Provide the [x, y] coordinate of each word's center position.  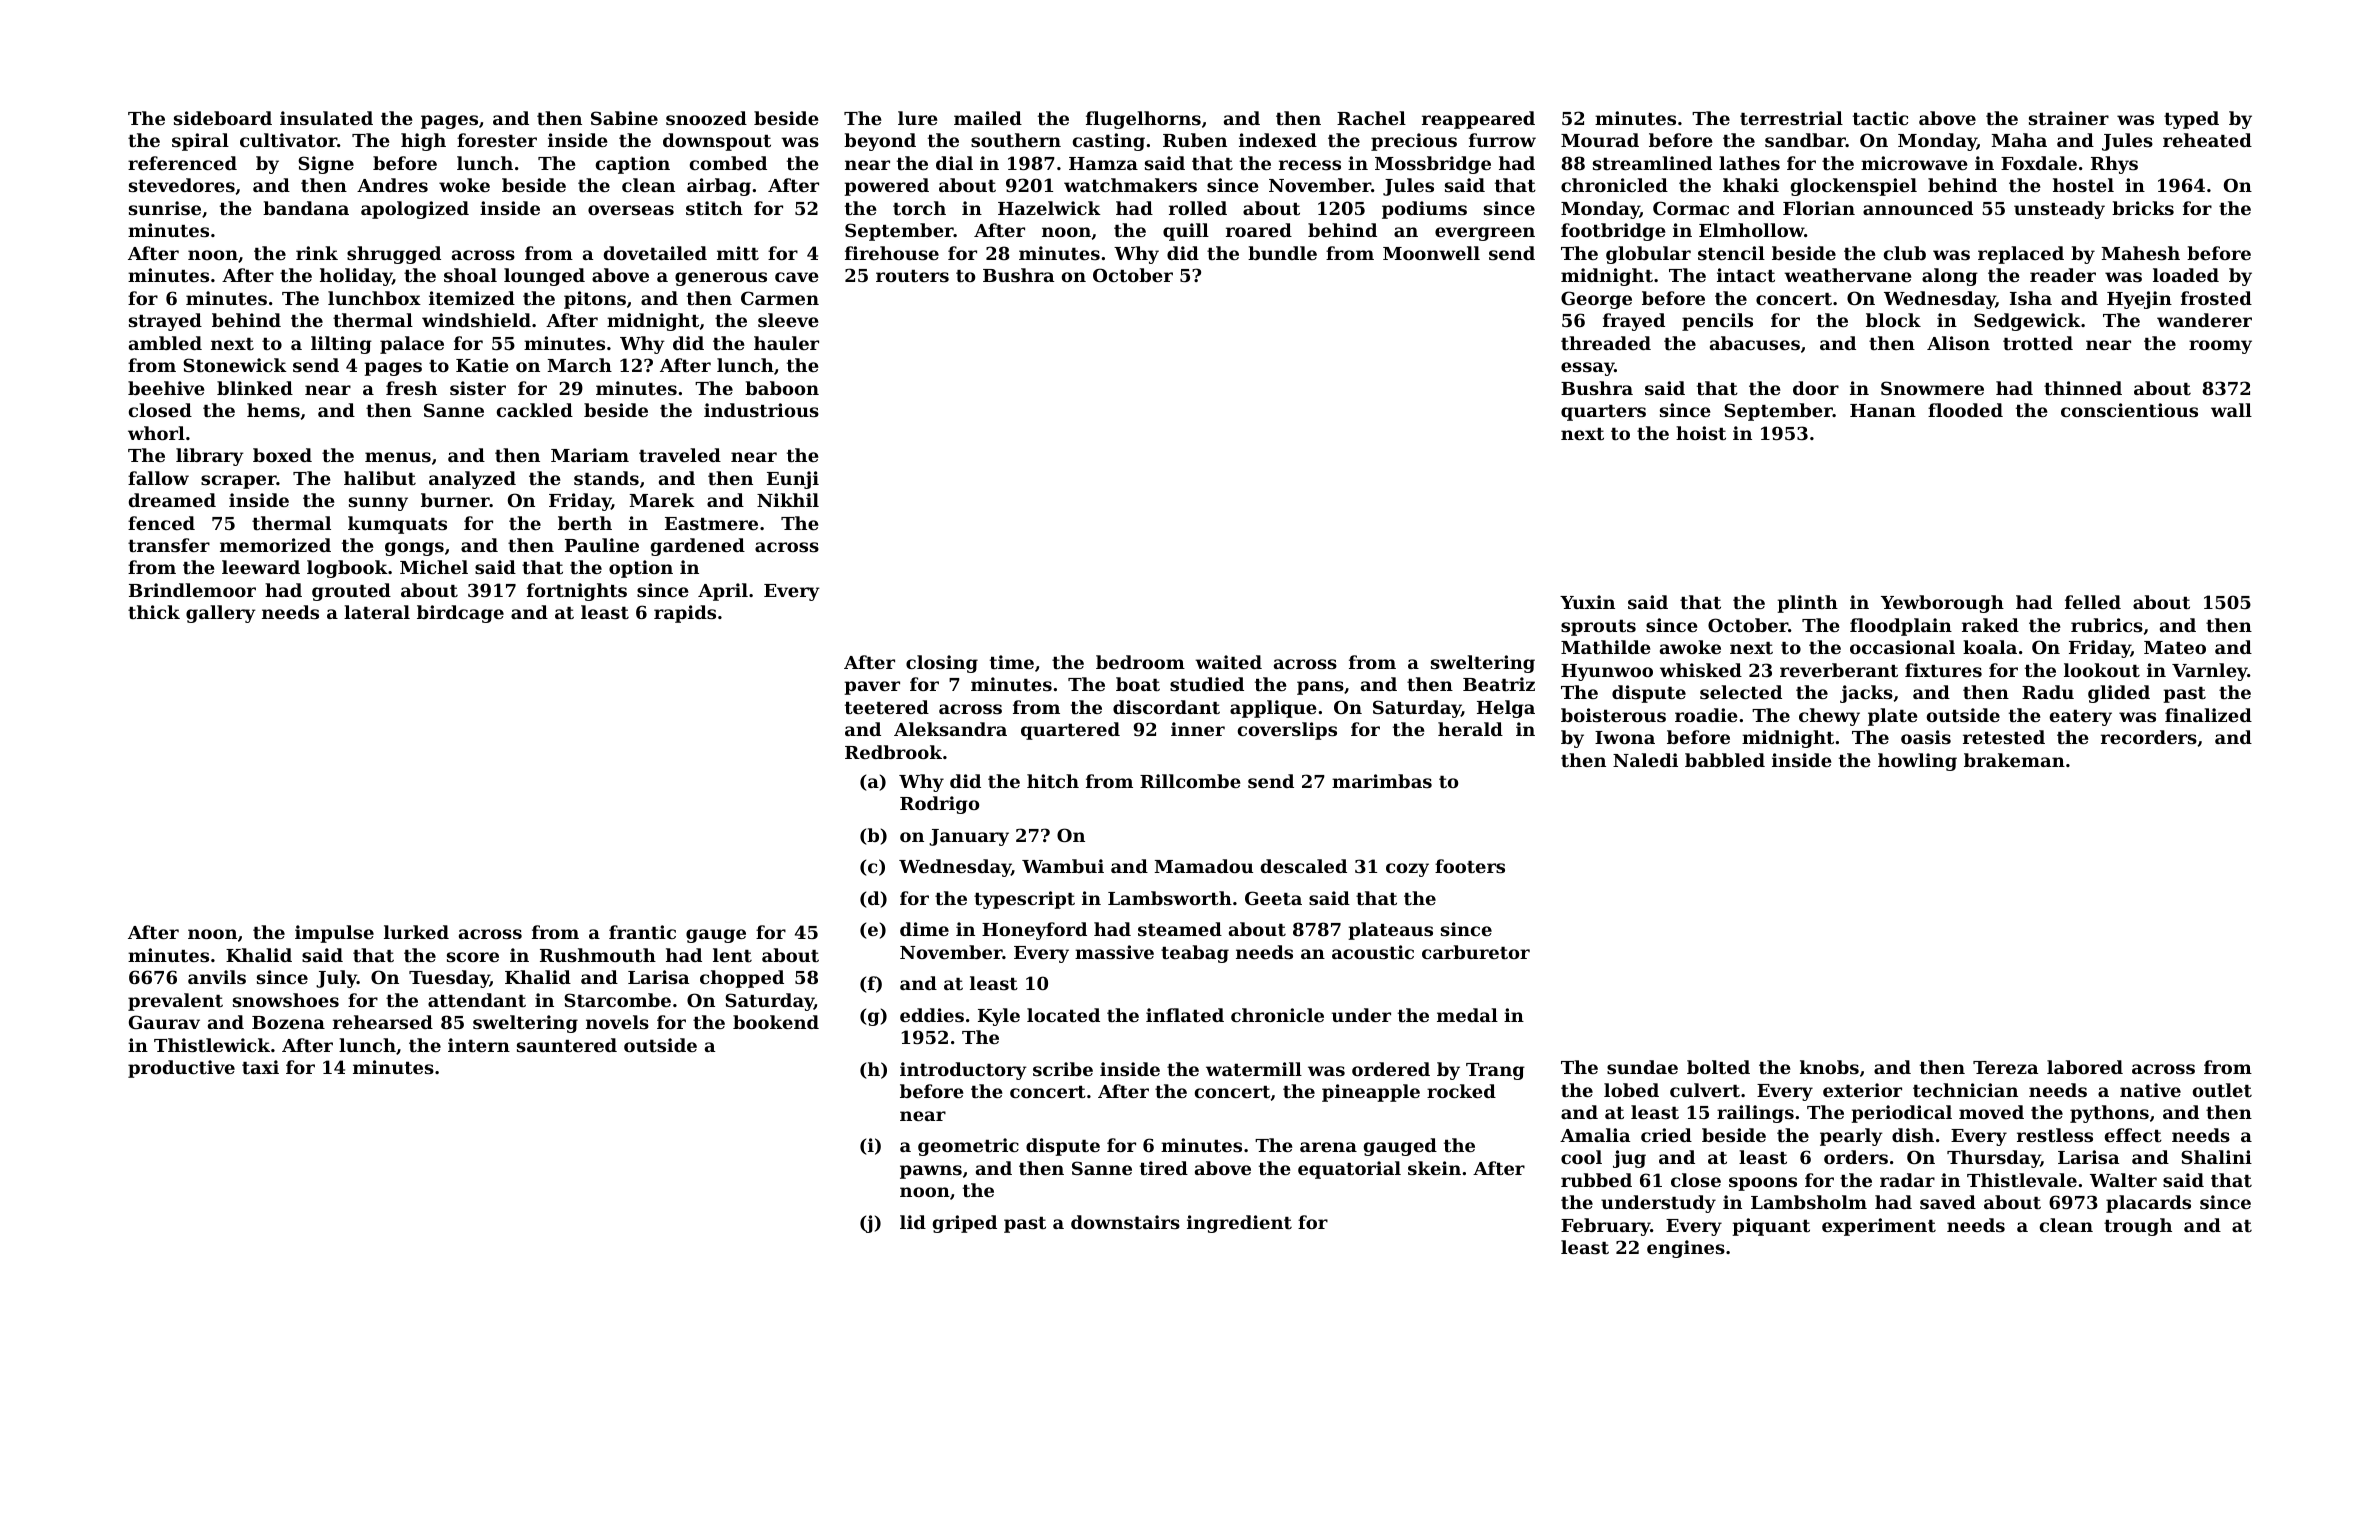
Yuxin [1587, 602]
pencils [1717, 322]
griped [965, 1224]
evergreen [1485, 234]
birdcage [460, 614]
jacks [1866, 694]
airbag [719, 187]
